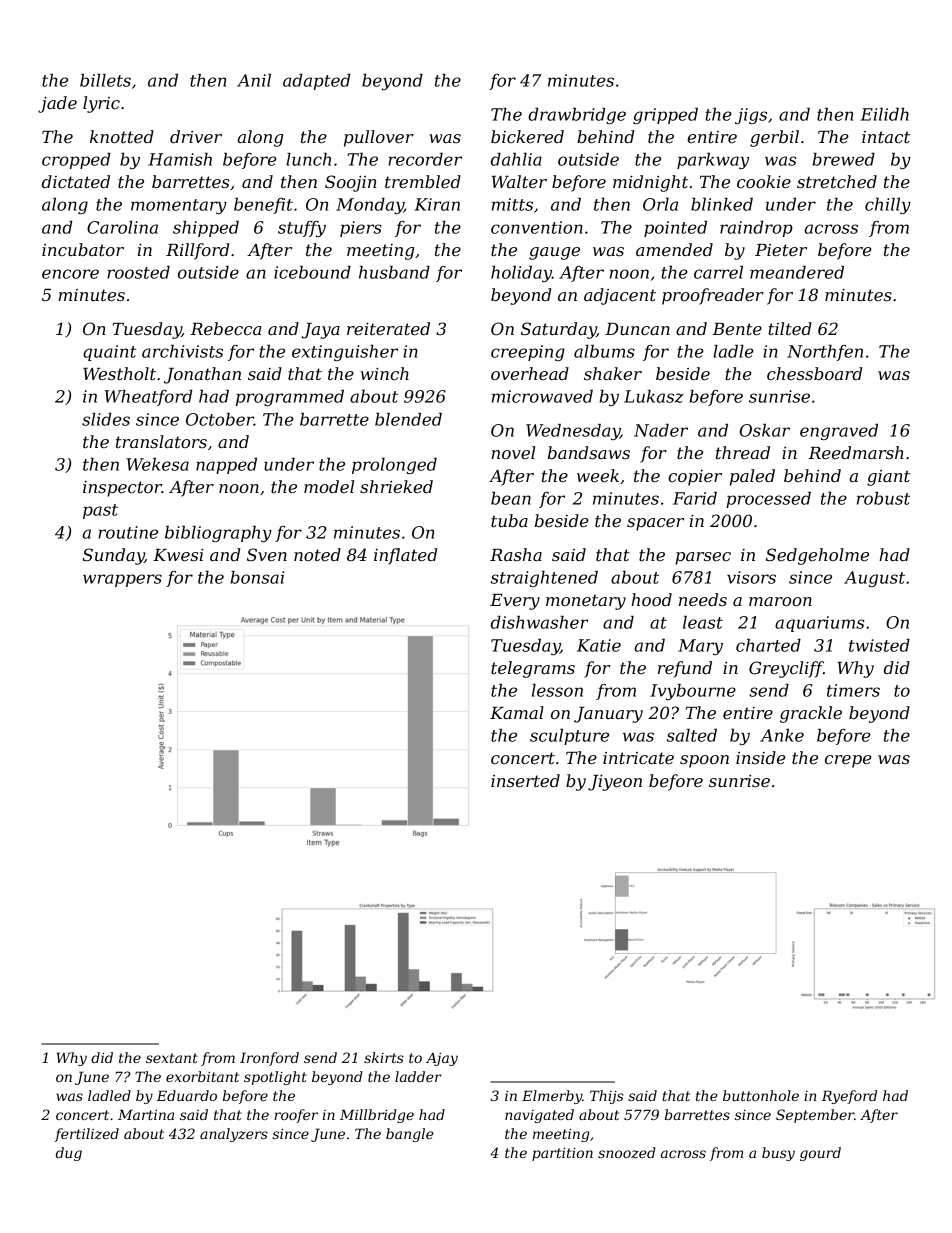  I want to click on wrappers, so click(122, 580).
